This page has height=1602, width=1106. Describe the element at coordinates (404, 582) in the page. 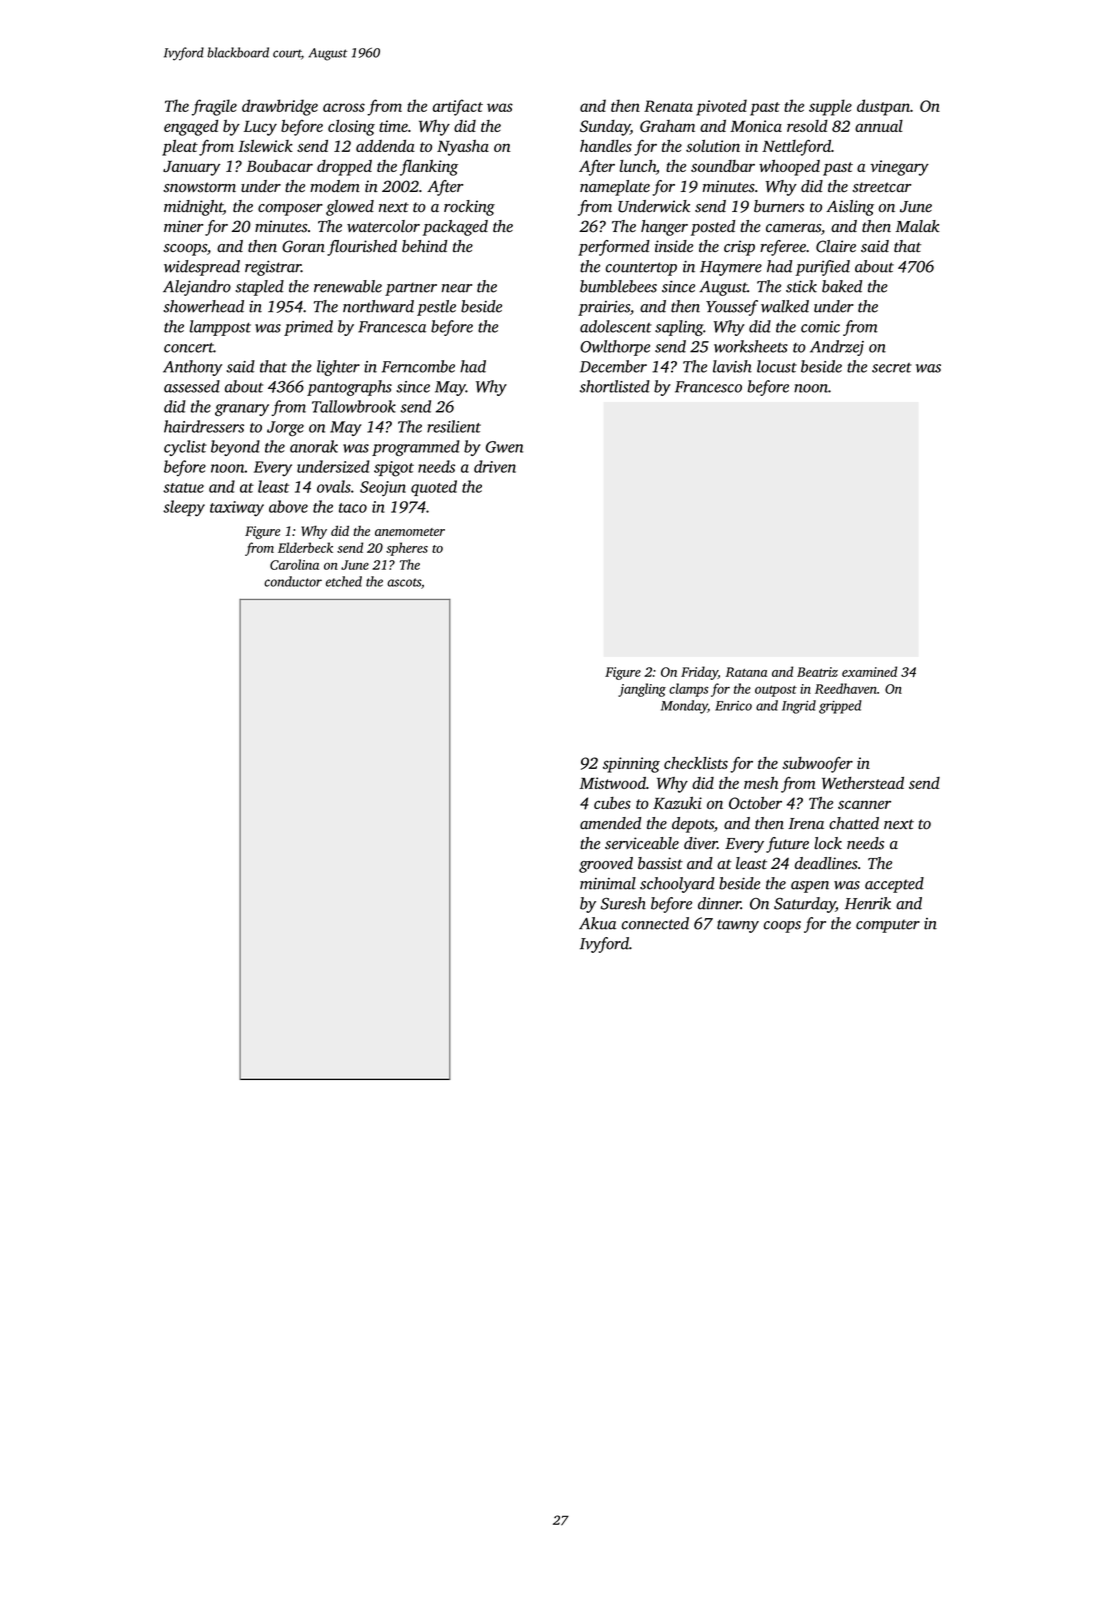

I see `ascots` at that location.
